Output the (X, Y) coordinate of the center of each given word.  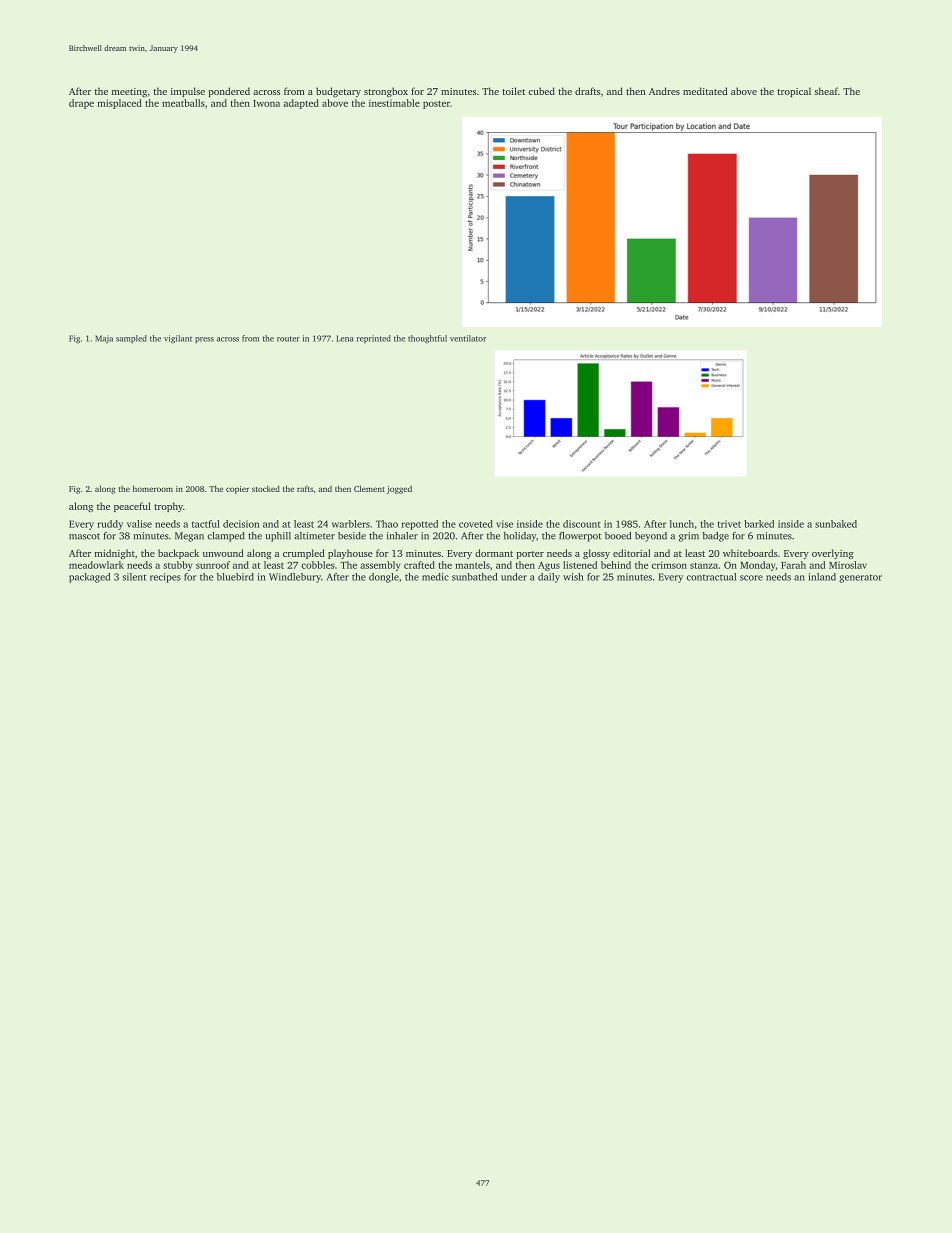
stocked (266, 488)
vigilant (178, 339)
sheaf (826, 91)
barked (759, 524)
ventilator (468, 338)
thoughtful (427, 339)
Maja (104, 339)
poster (436, 105)
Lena (344, 338)
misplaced (119, 104)
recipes (165, 578)
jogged (399, 490)
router (288, 339)
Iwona (266, 103)
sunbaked (836, 524)
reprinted (374, 339)
